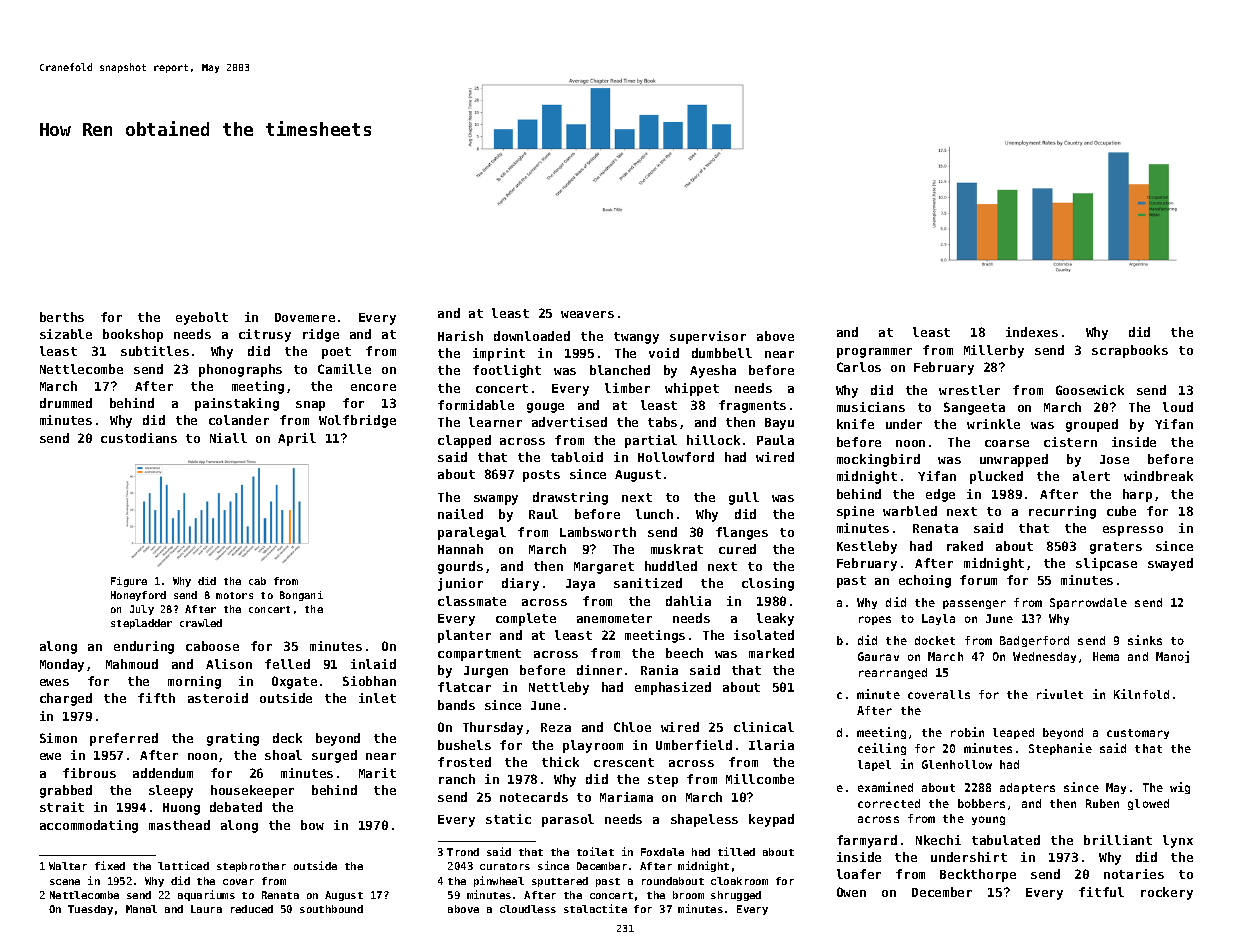 Image resolution: width=1233 pixels, height=952 pixels. I want to click on echoing, so click(925, 581).
